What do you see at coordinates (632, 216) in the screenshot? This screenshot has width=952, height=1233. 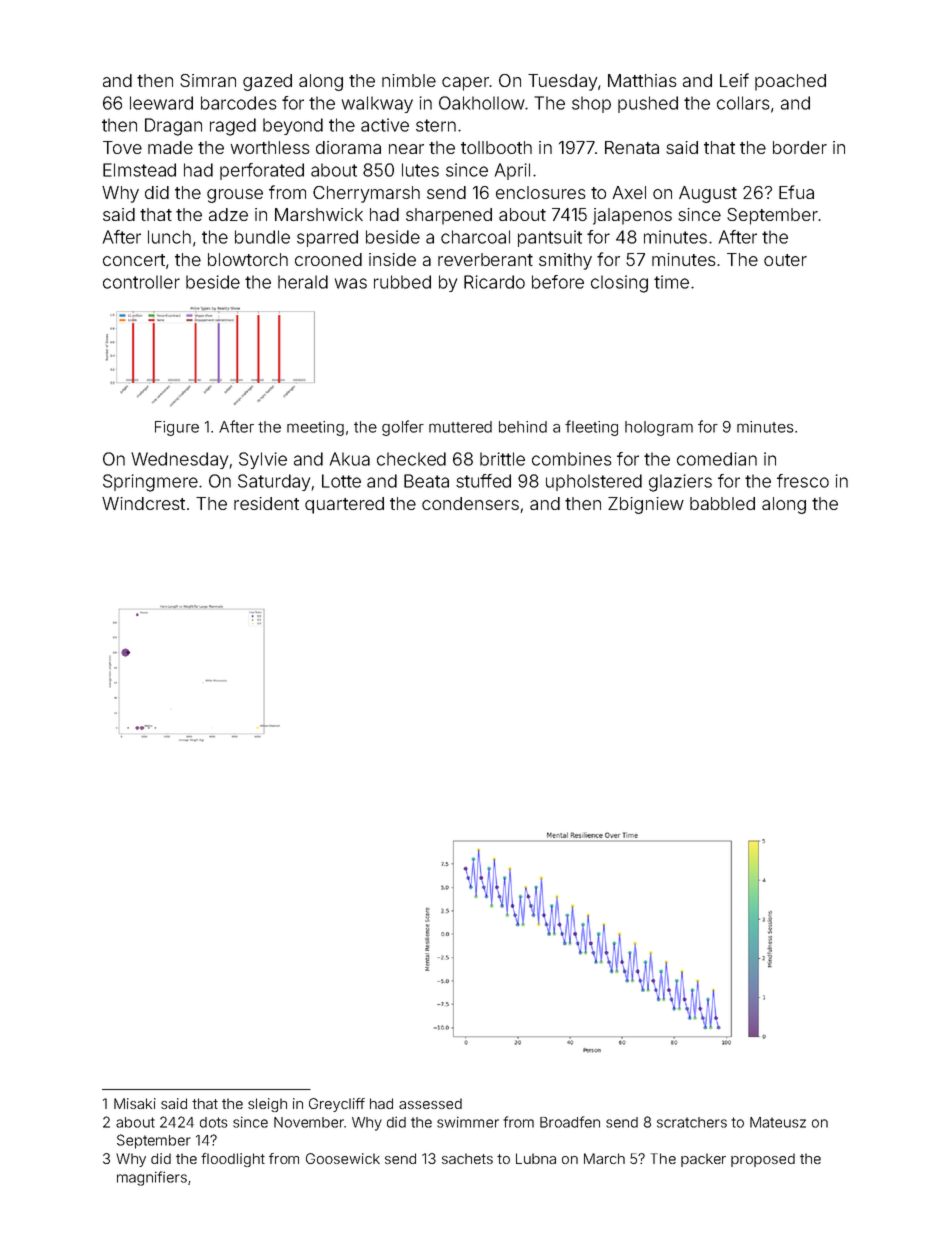 I see `jalapenos` at bounding box center [632, 216].
